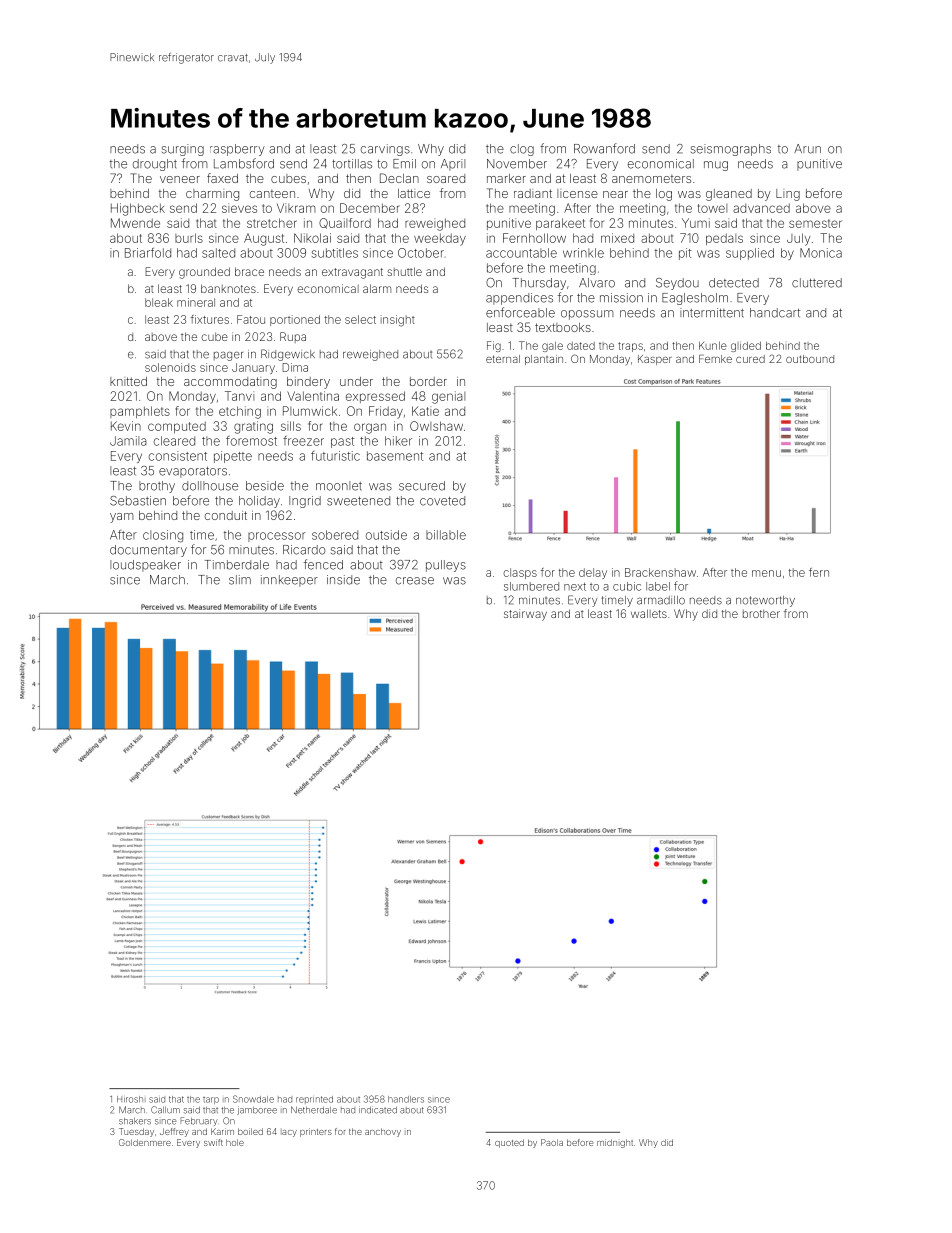 This image has height=1233, width=952. Describe the element at coordinates (251, 319) in the image. I see `Fatou` at that location.
